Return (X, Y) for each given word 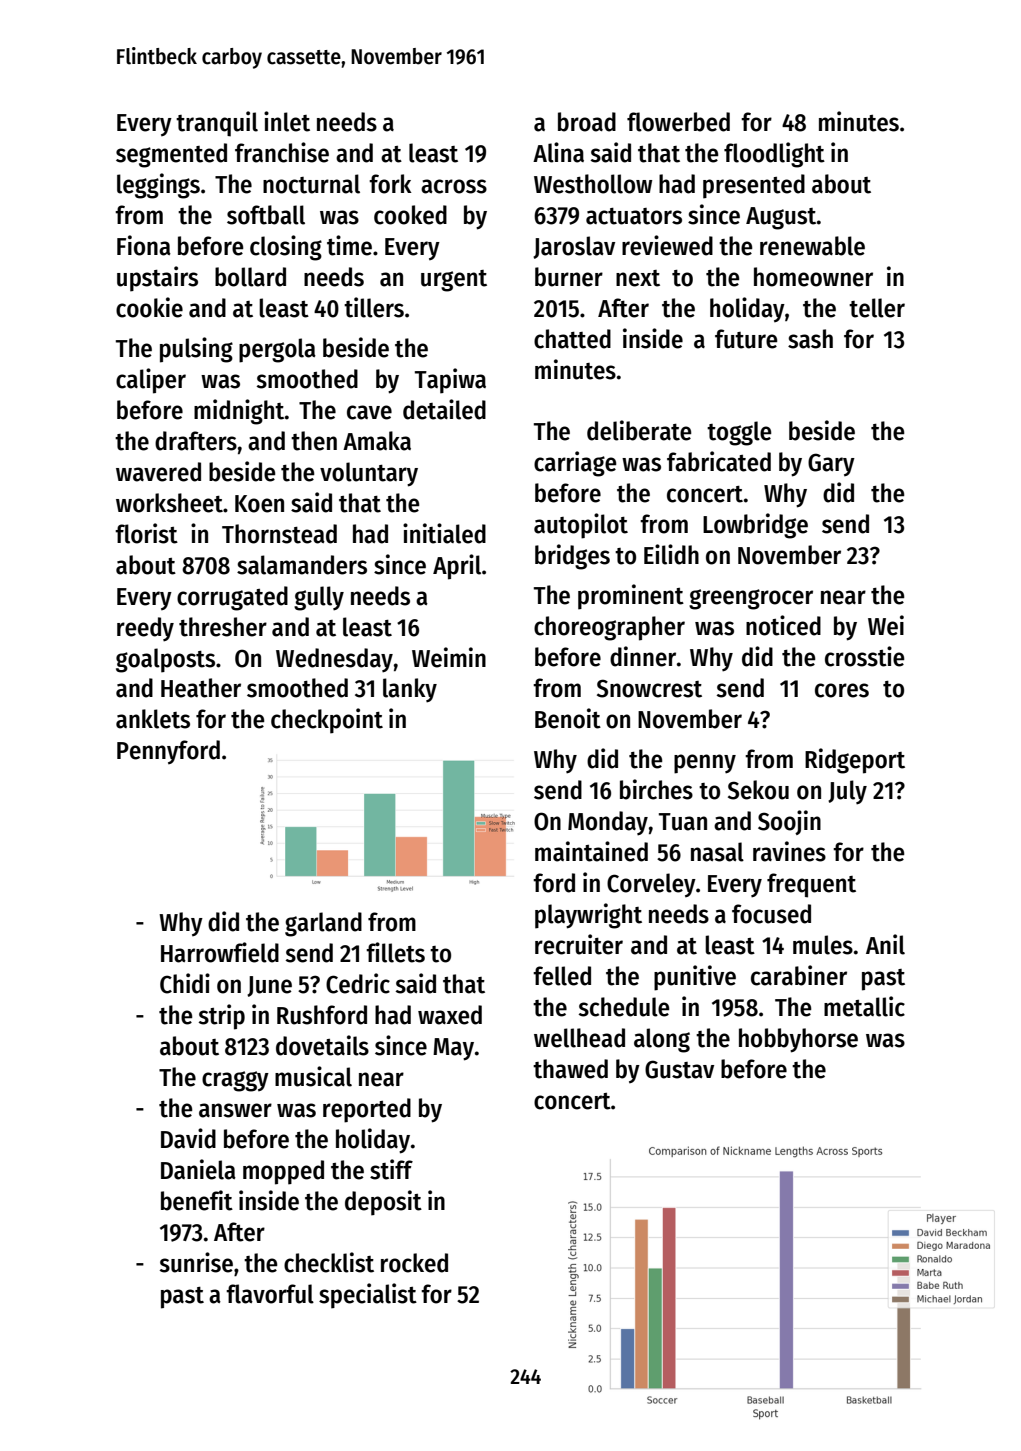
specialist (368, 1296)
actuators (634, 216)
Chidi (185, 983)
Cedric (358, 983)
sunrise (196, 1262)
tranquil (217, 124)
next (638, 278)
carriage (575, 464)
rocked (414, 1263)
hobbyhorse (798, 1040)
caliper (151, 381)
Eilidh (671, 554)
